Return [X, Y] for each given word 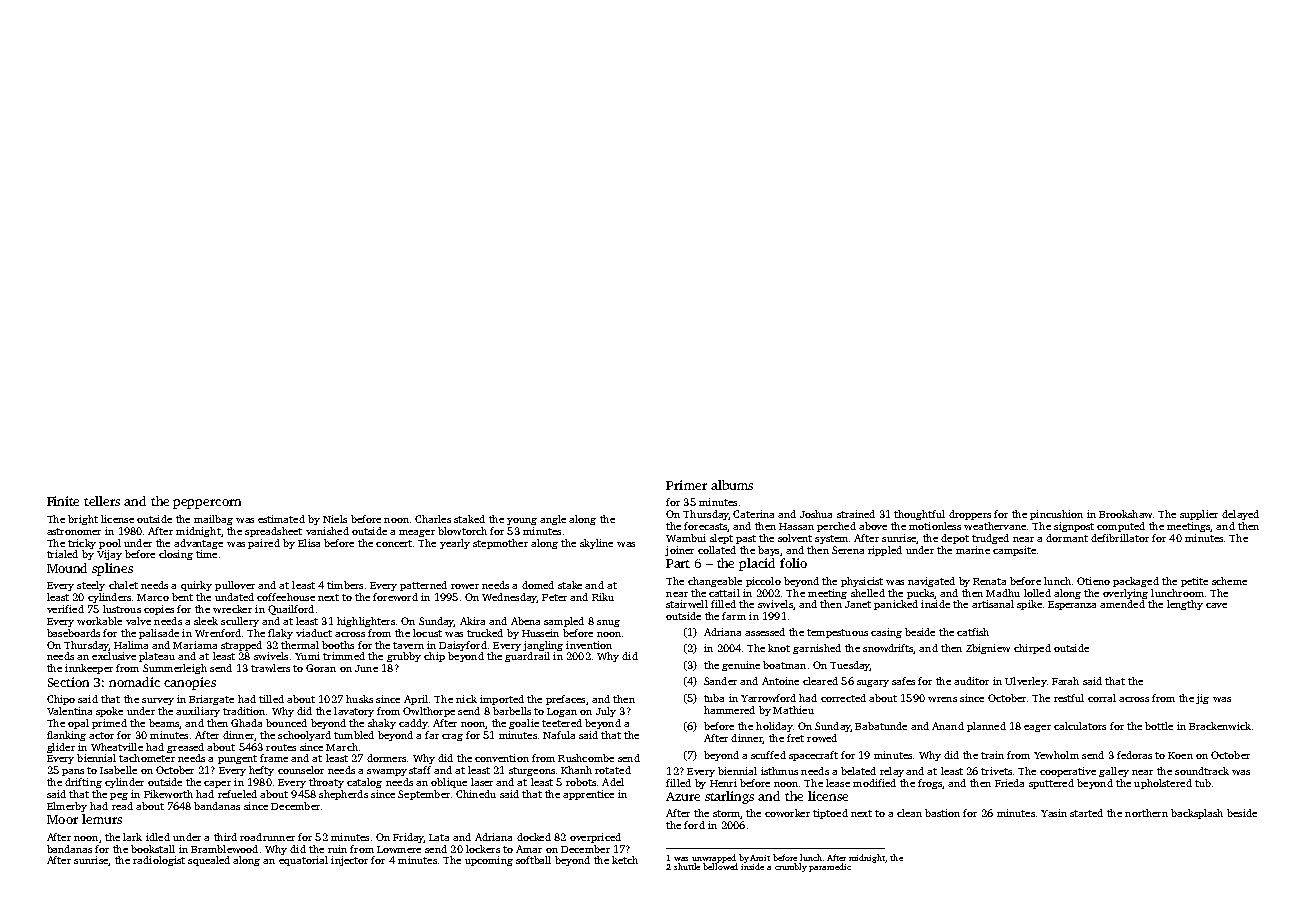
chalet [123, 585]
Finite [63, 501]
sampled [564, 622]
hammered [729, 710]
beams [164, 724]
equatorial [303, 861]
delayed [1240, 515]
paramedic [830, 867]
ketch [625, 860]
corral [1102, 698]
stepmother [500, 544]
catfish [973, 632]
